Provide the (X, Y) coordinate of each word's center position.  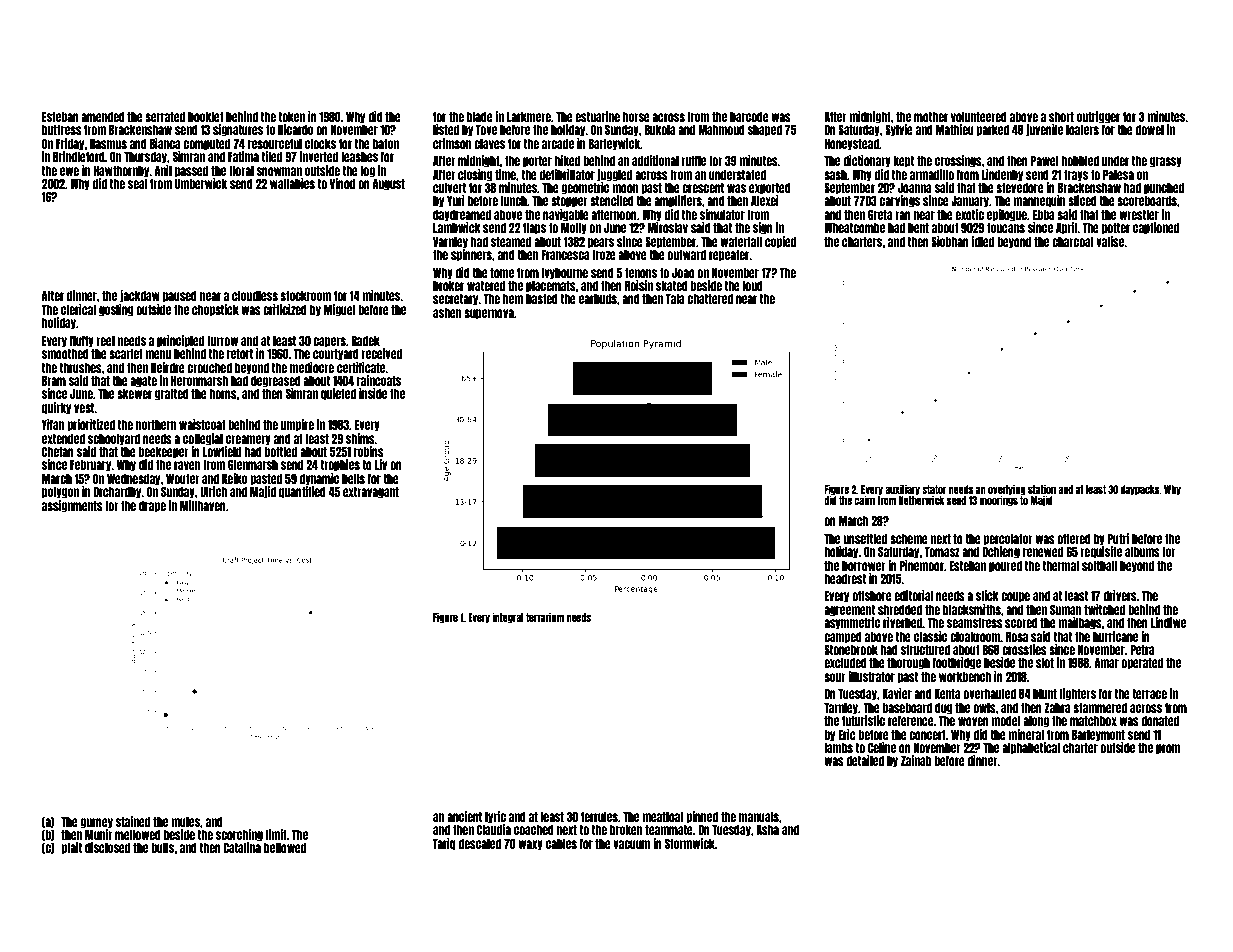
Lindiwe (1168, 622)
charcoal (1073, 242)
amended (103, 117)
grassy (1166, 162)
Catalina (242, 847)
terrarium (545, 617)
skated (672, 286)
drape (152, 507)
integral (507, 617)
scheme (909, 539)
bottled (280, 452)
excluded (845, 663)
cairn (864, 500)
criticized (285, 309)
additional (655, 160)
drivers (1120, 595)
